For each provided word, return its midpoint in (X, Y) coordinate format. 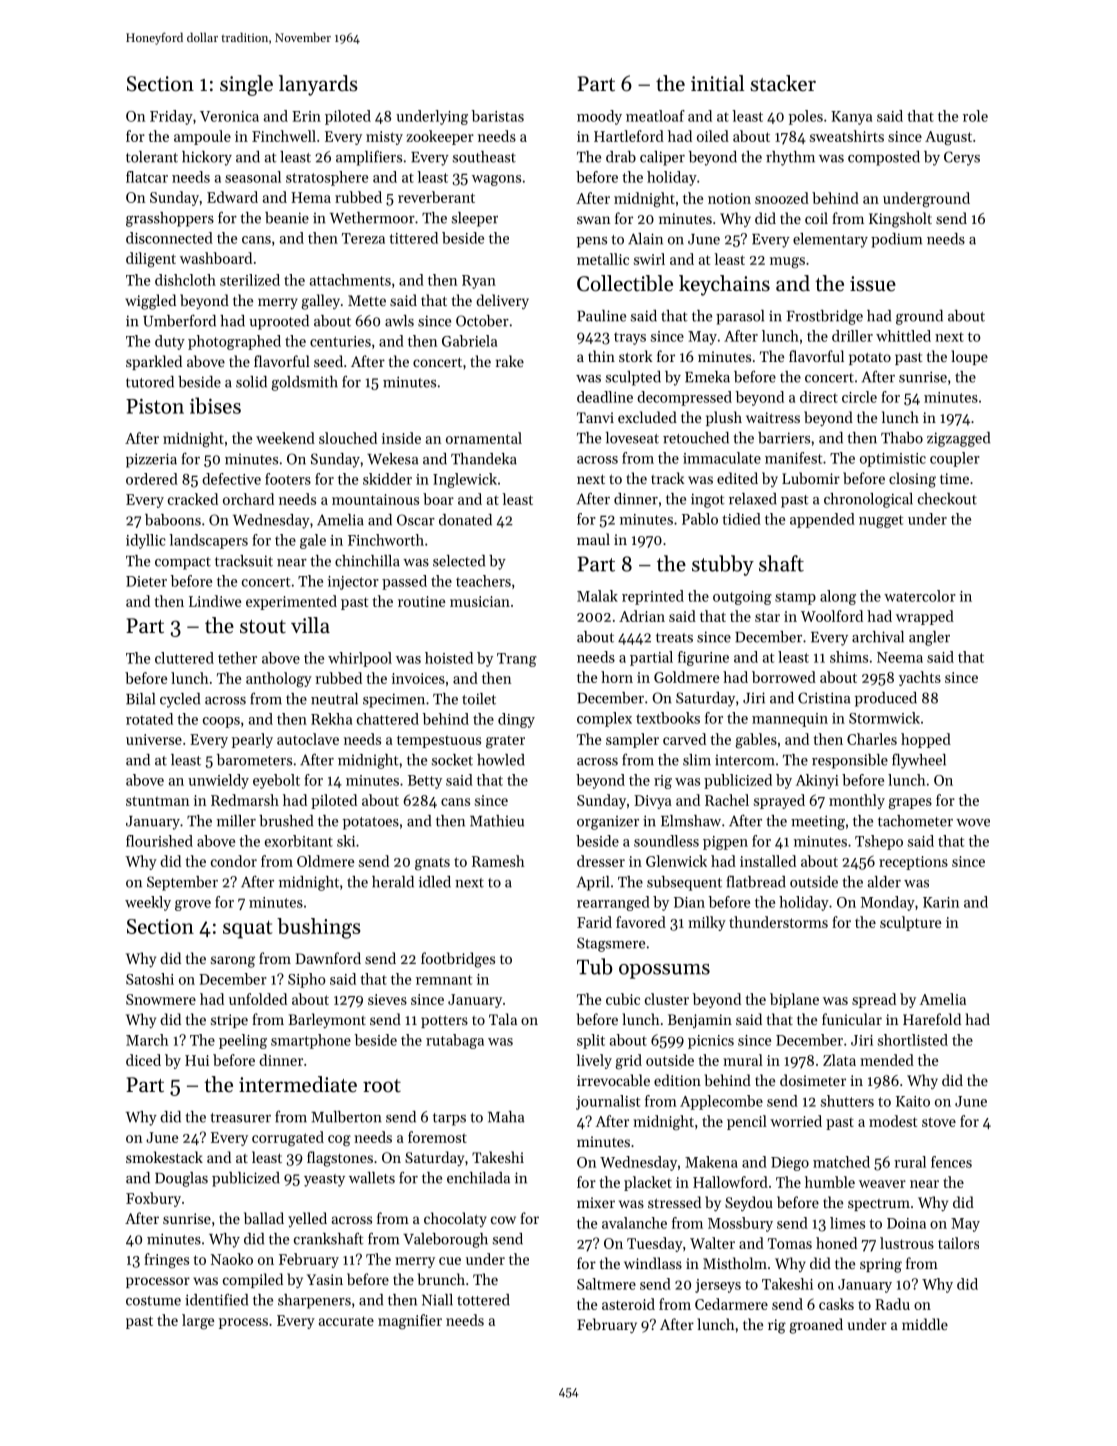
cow (503, 1220)
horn (617, 677)
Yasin (325, 1279)
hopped (926, 740)
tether (237, 658)
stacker (783, 83)
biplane (794, 1000)
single (246, 85)
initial (717, 83)
